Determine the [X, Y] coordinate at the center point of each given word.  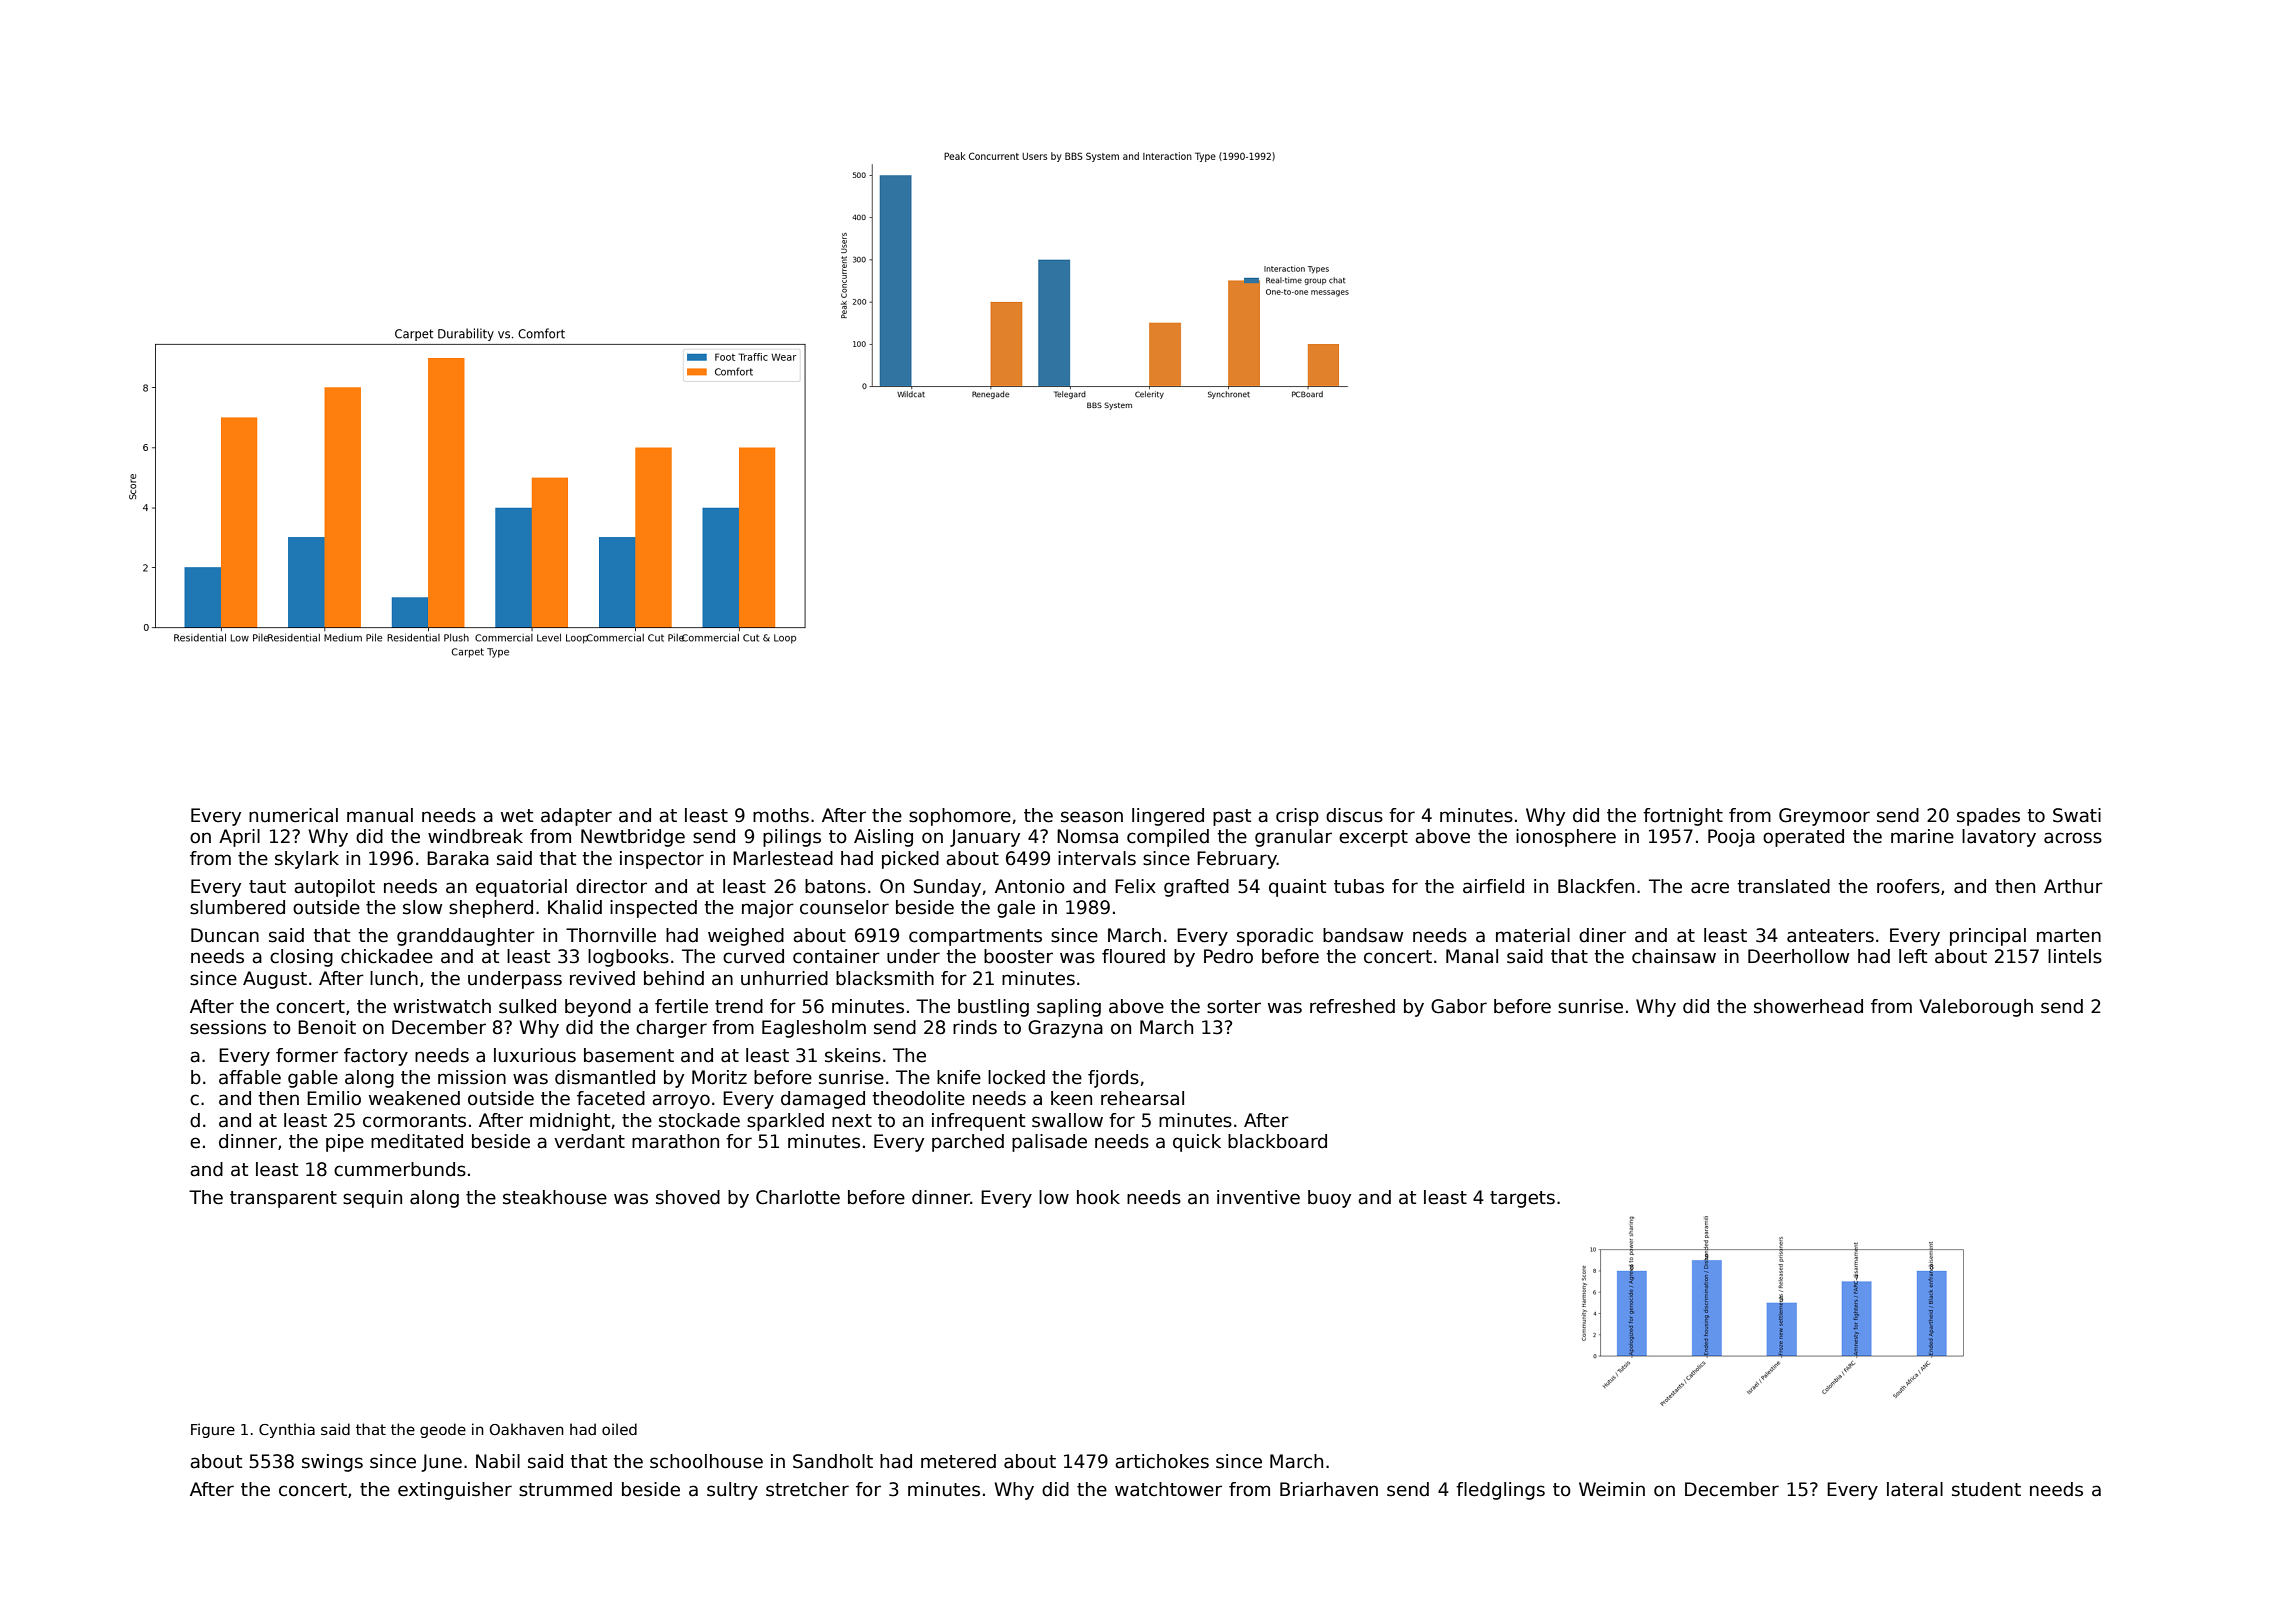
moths [781, 815]
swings [332, 1463]
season [1092, 817]
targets [1522, 1199]
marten [2069, 936]
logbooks [628, 958]
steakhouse [555, 1197]
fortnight [1683, 817]
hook [1098, 1197]
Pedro [1228, 956]
